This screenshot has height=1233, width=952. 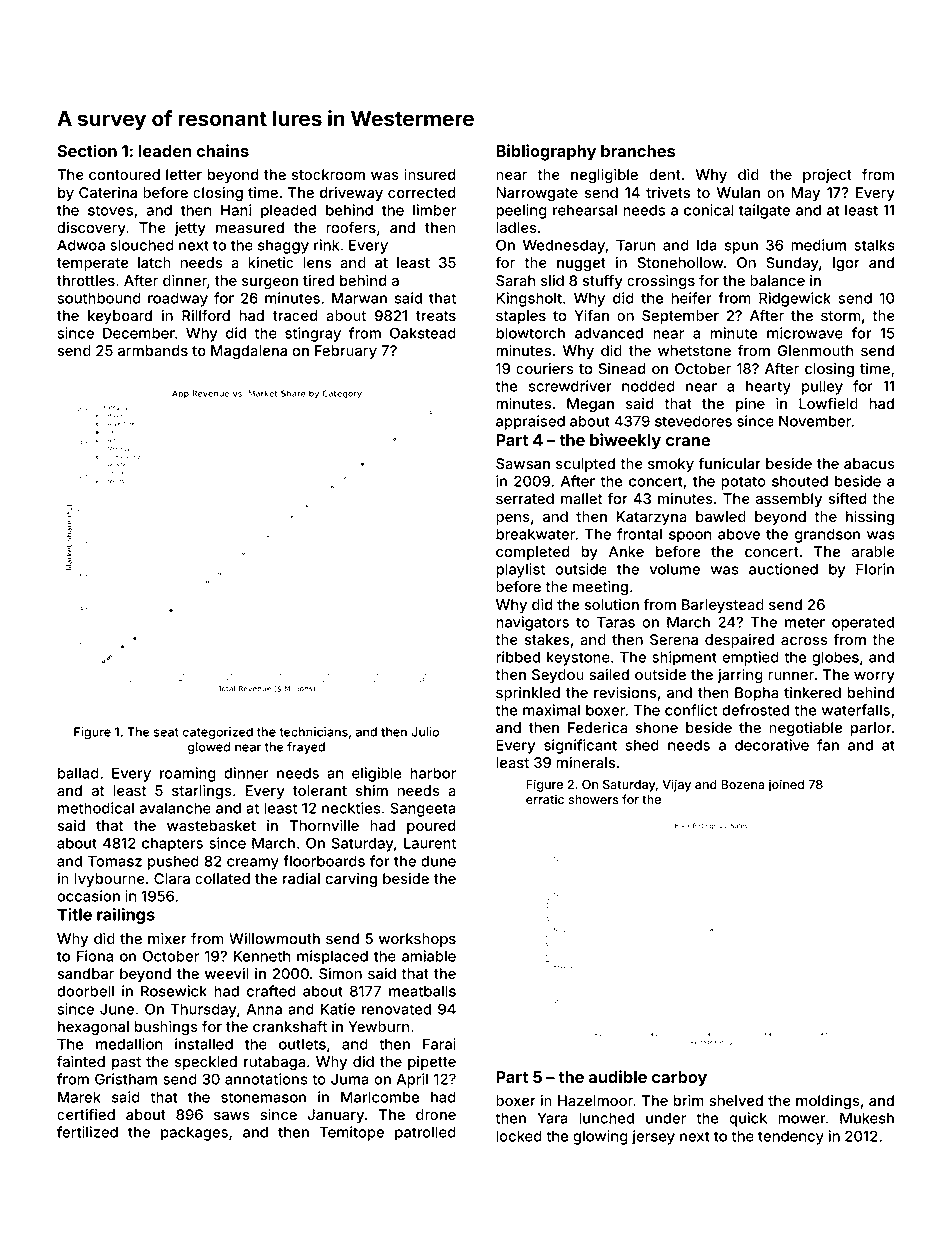 I want to click on parlor, so click(x=871, y=729).
